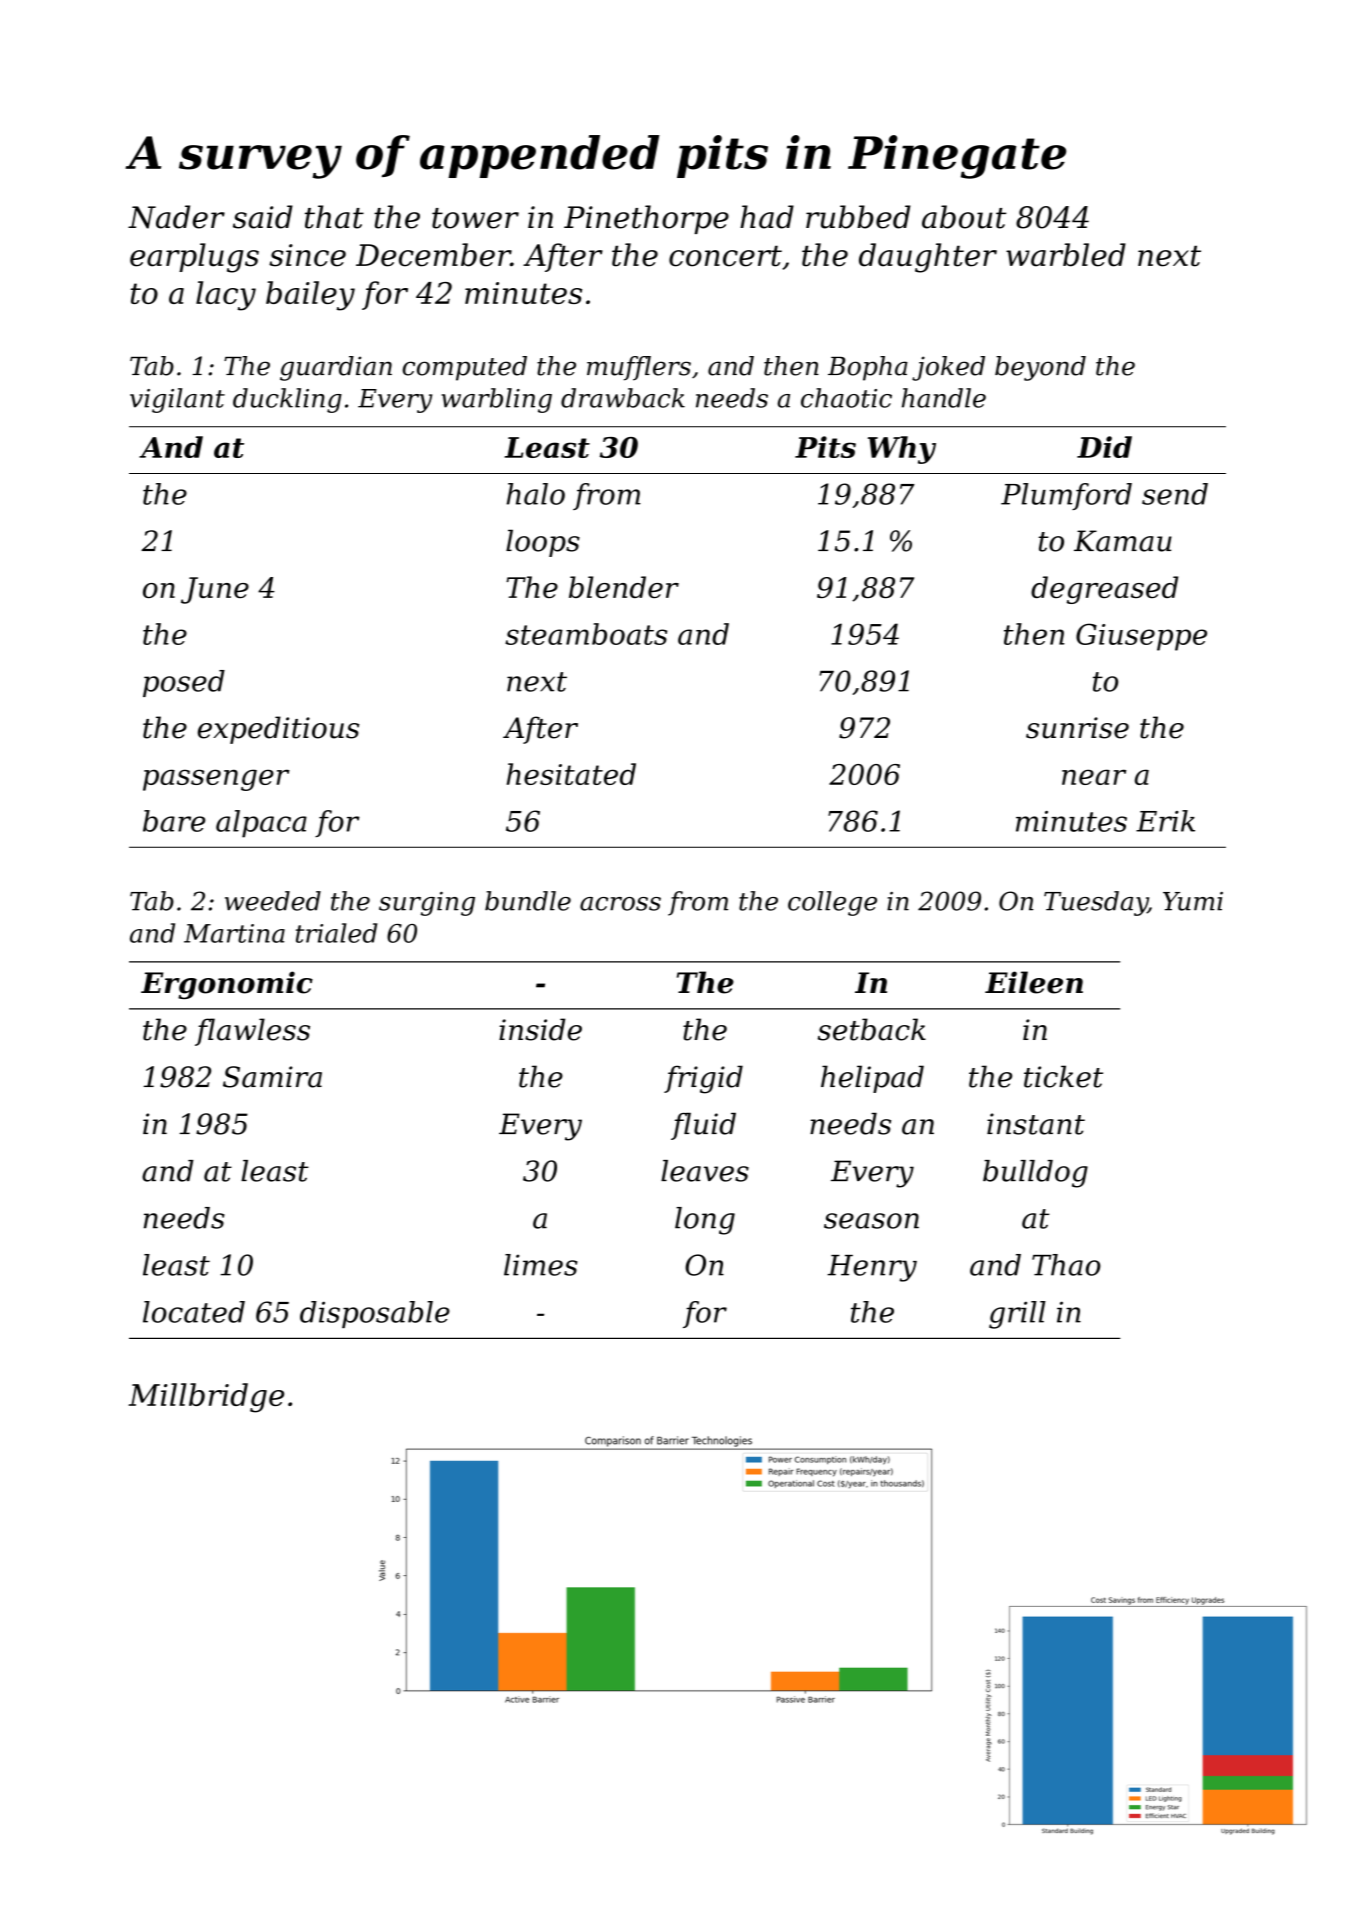 Image resolution: width=1355 pixels, height=1917 pixels. I want to click on Plumford, so click(1066, 496).
